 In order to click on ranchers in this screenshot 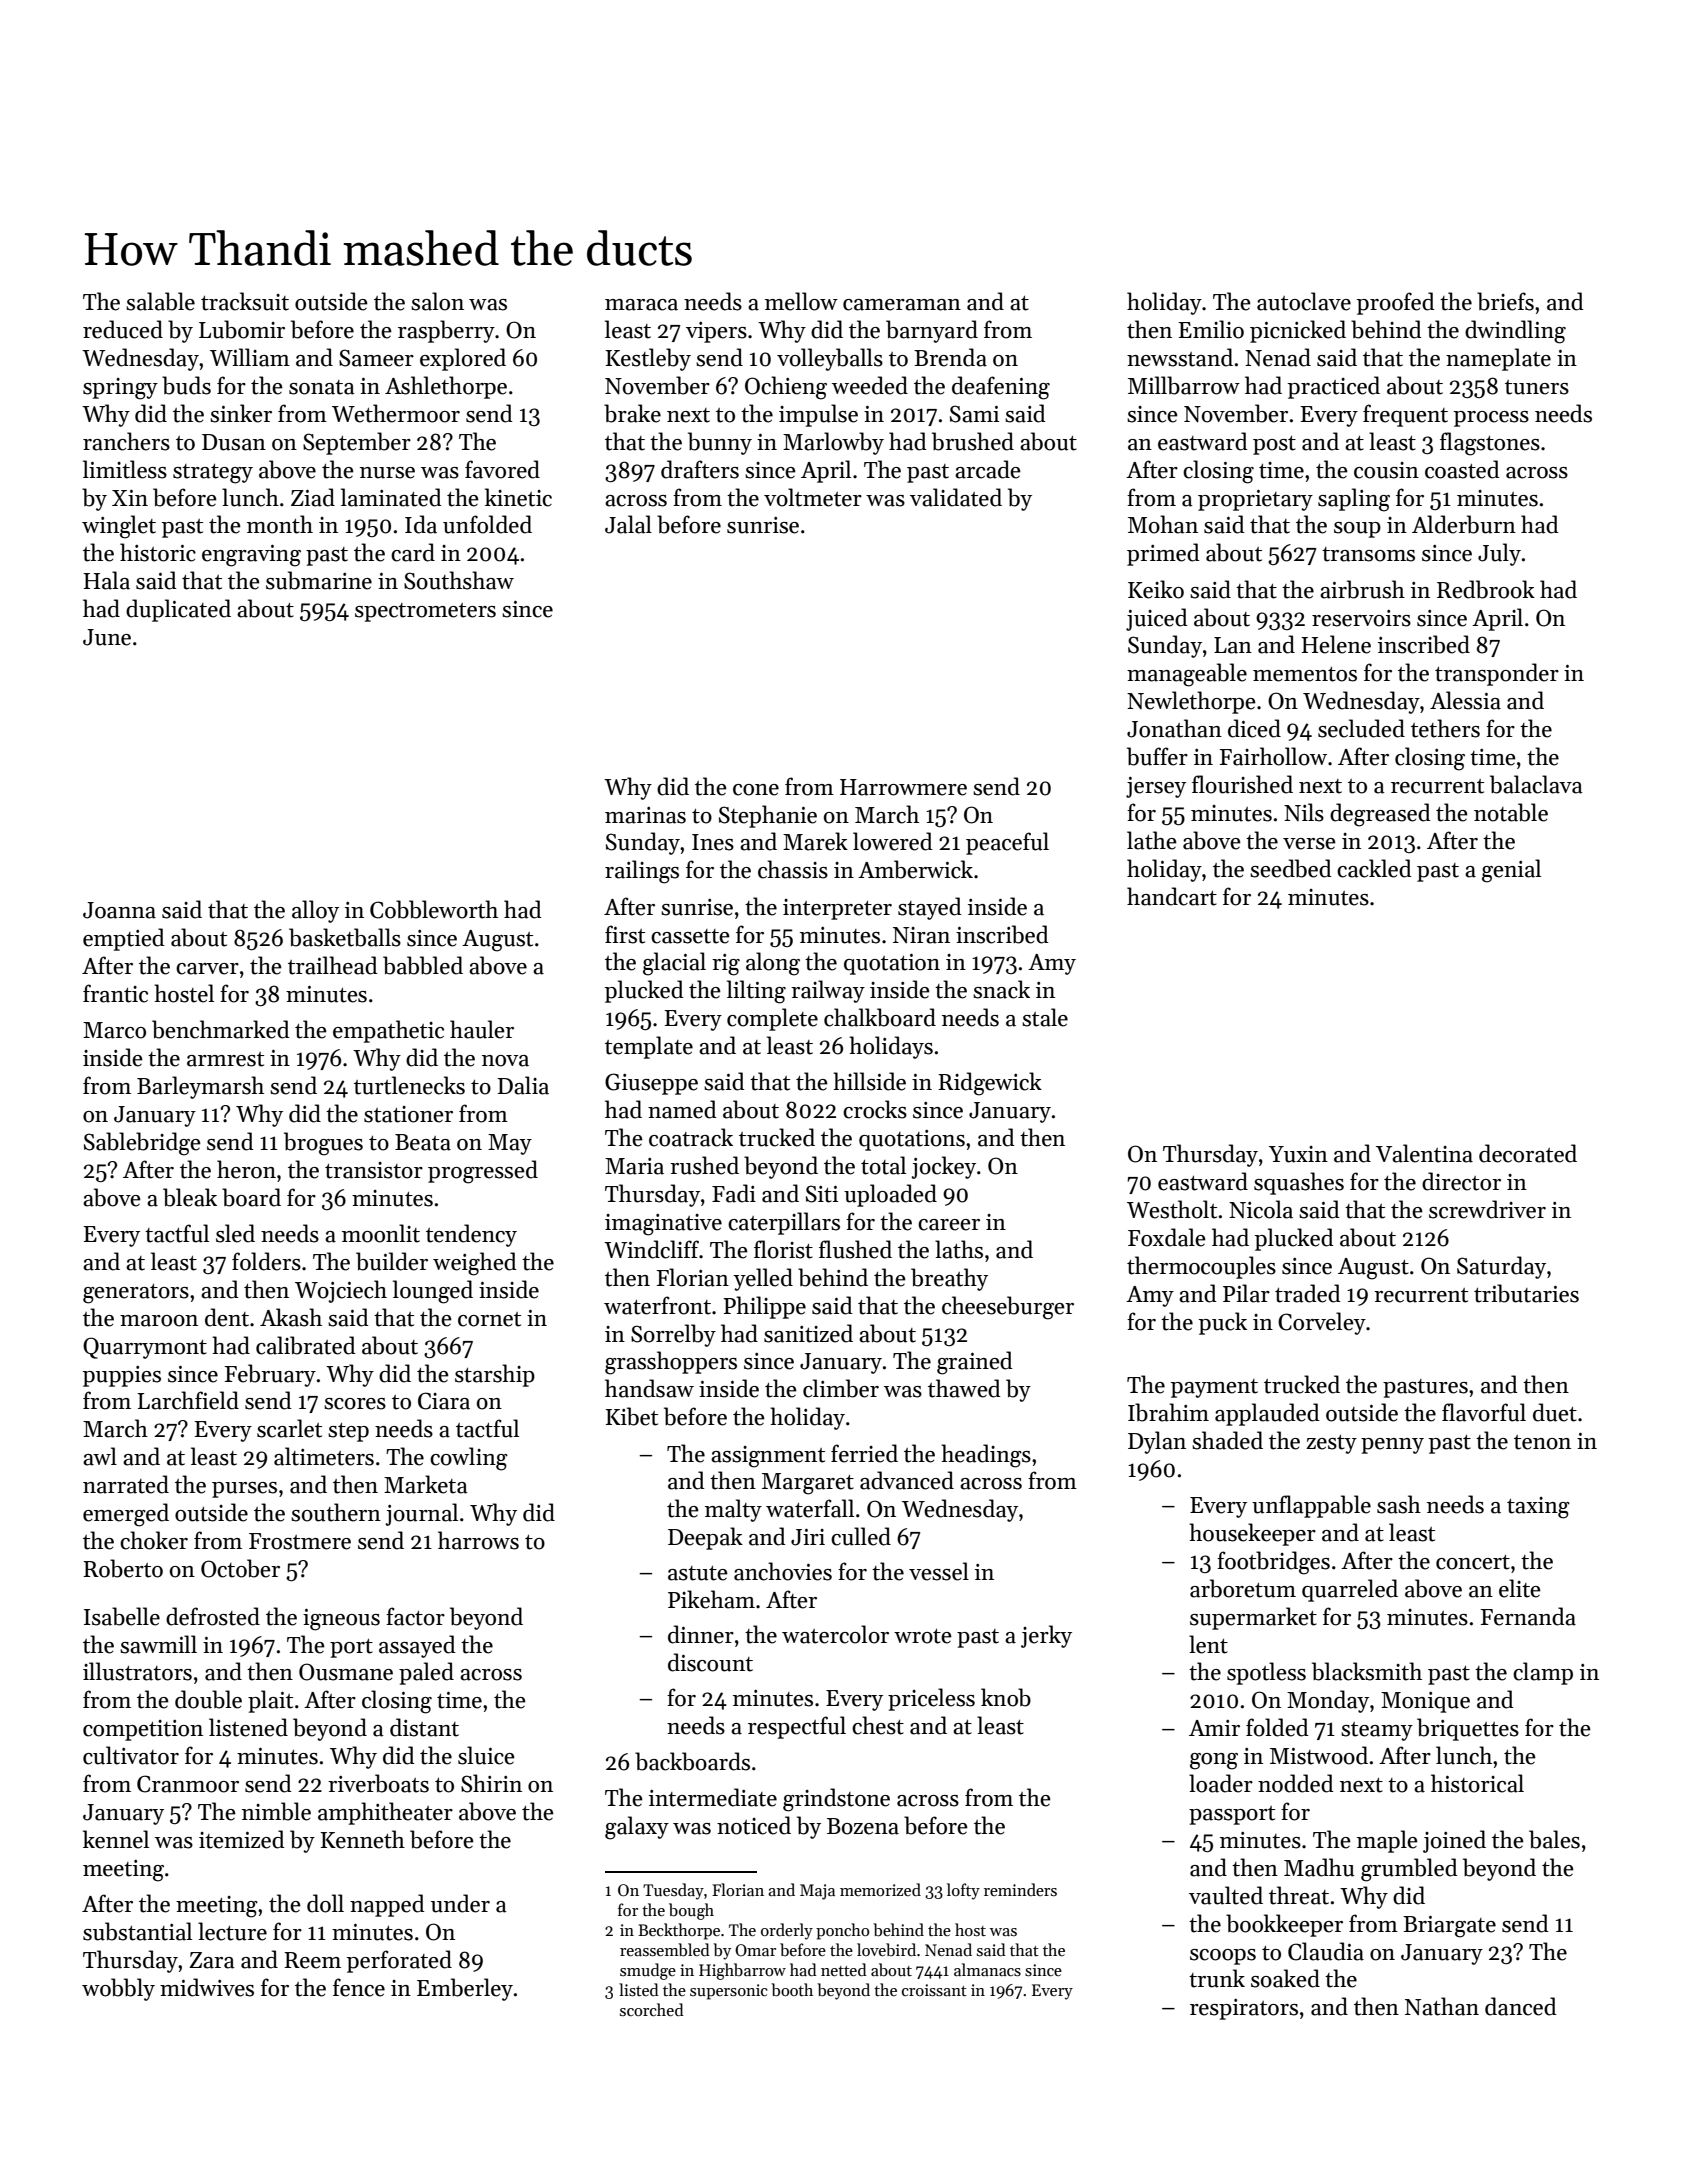, I will do `click(126, 441)`.
